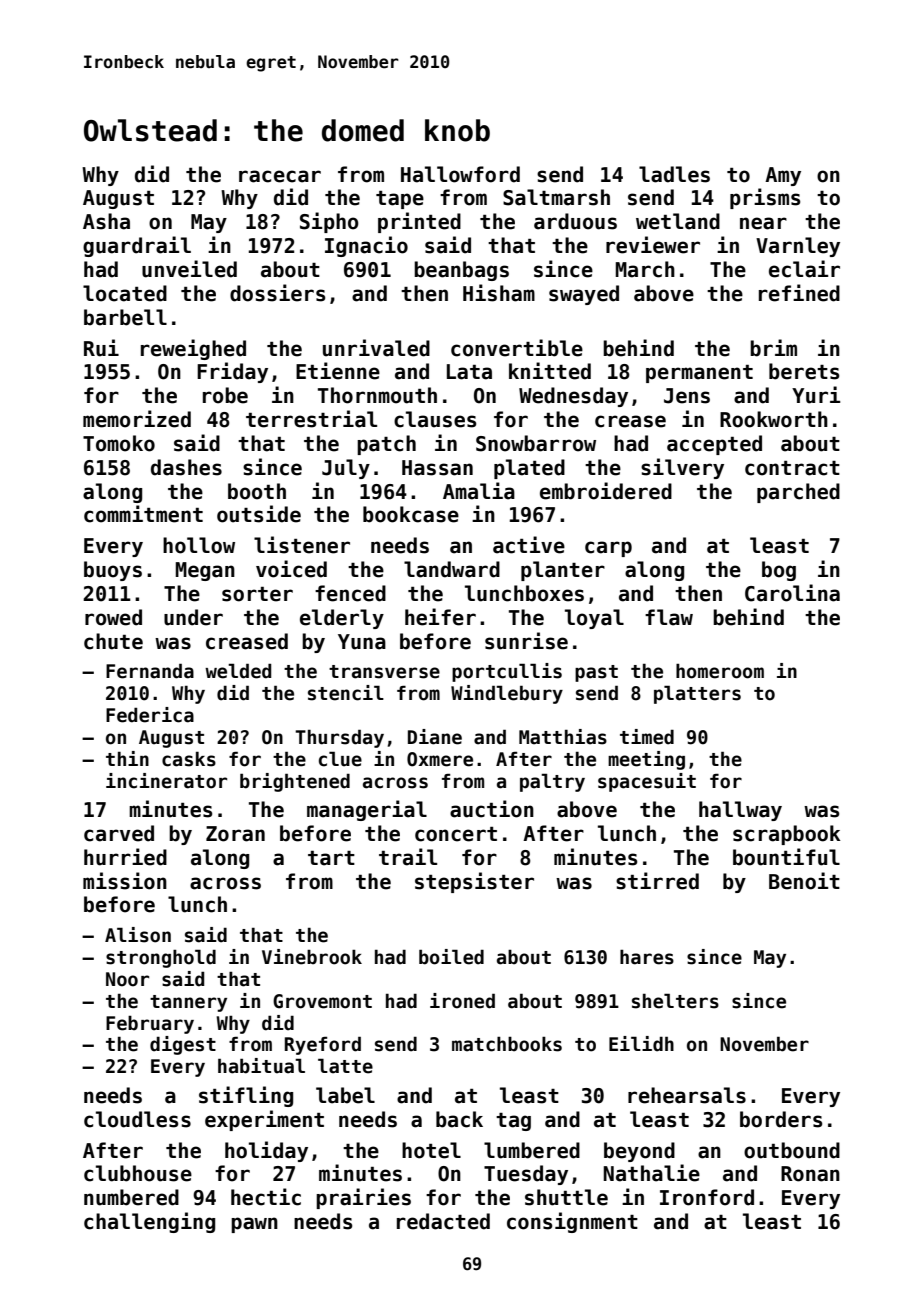 The width and height of the page is (924, 1308). What do you see at coordinates (678, 221) in the page?
I see `wetland` at bounding box center [678, 221].
